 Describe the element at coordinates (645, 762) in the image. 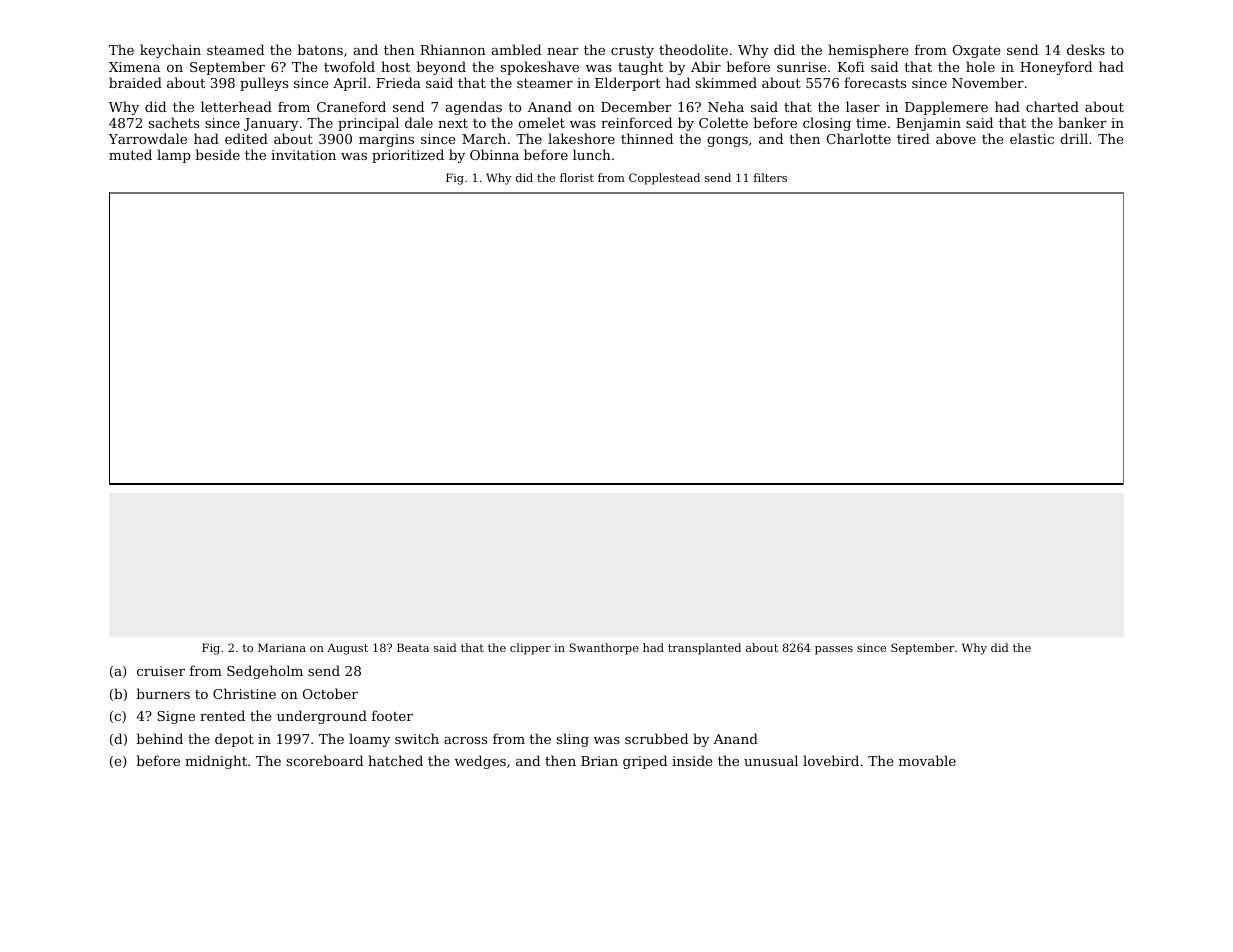

I see `griped` at that location.
